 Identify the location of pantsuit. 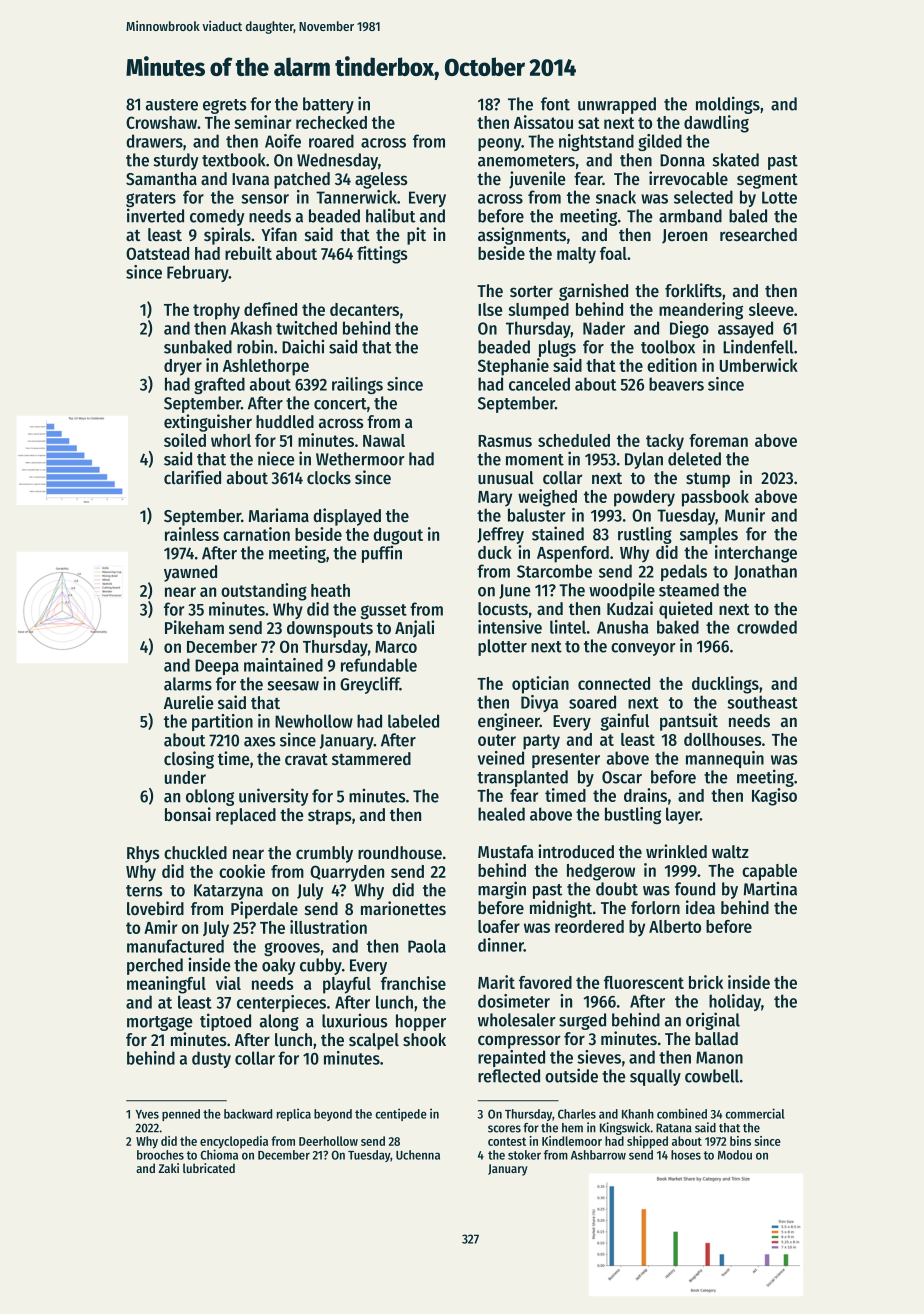
(689, 722).
